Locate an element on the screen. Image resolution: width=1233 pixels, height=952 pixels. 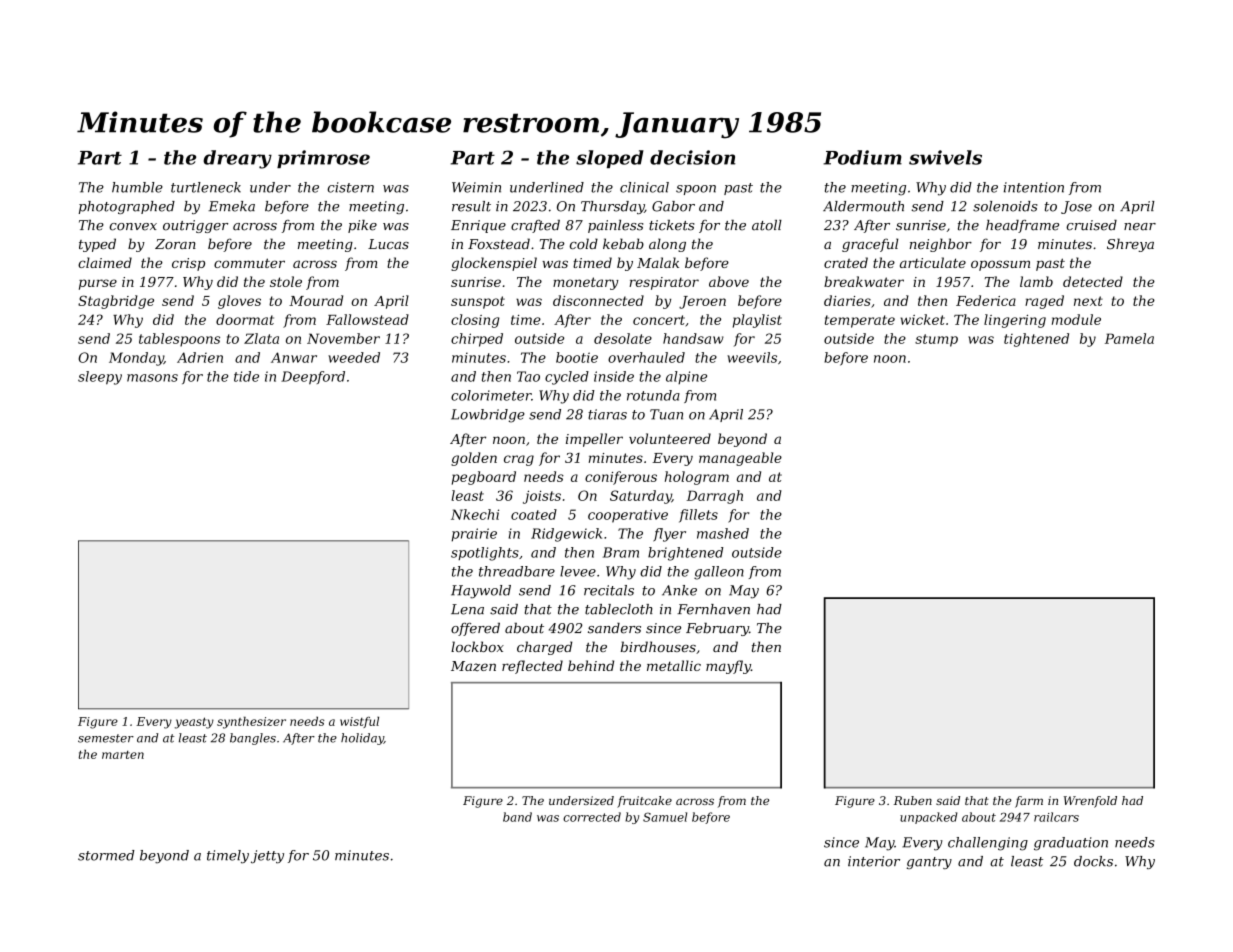
Pamela is located at coordinates (1129, 338).
